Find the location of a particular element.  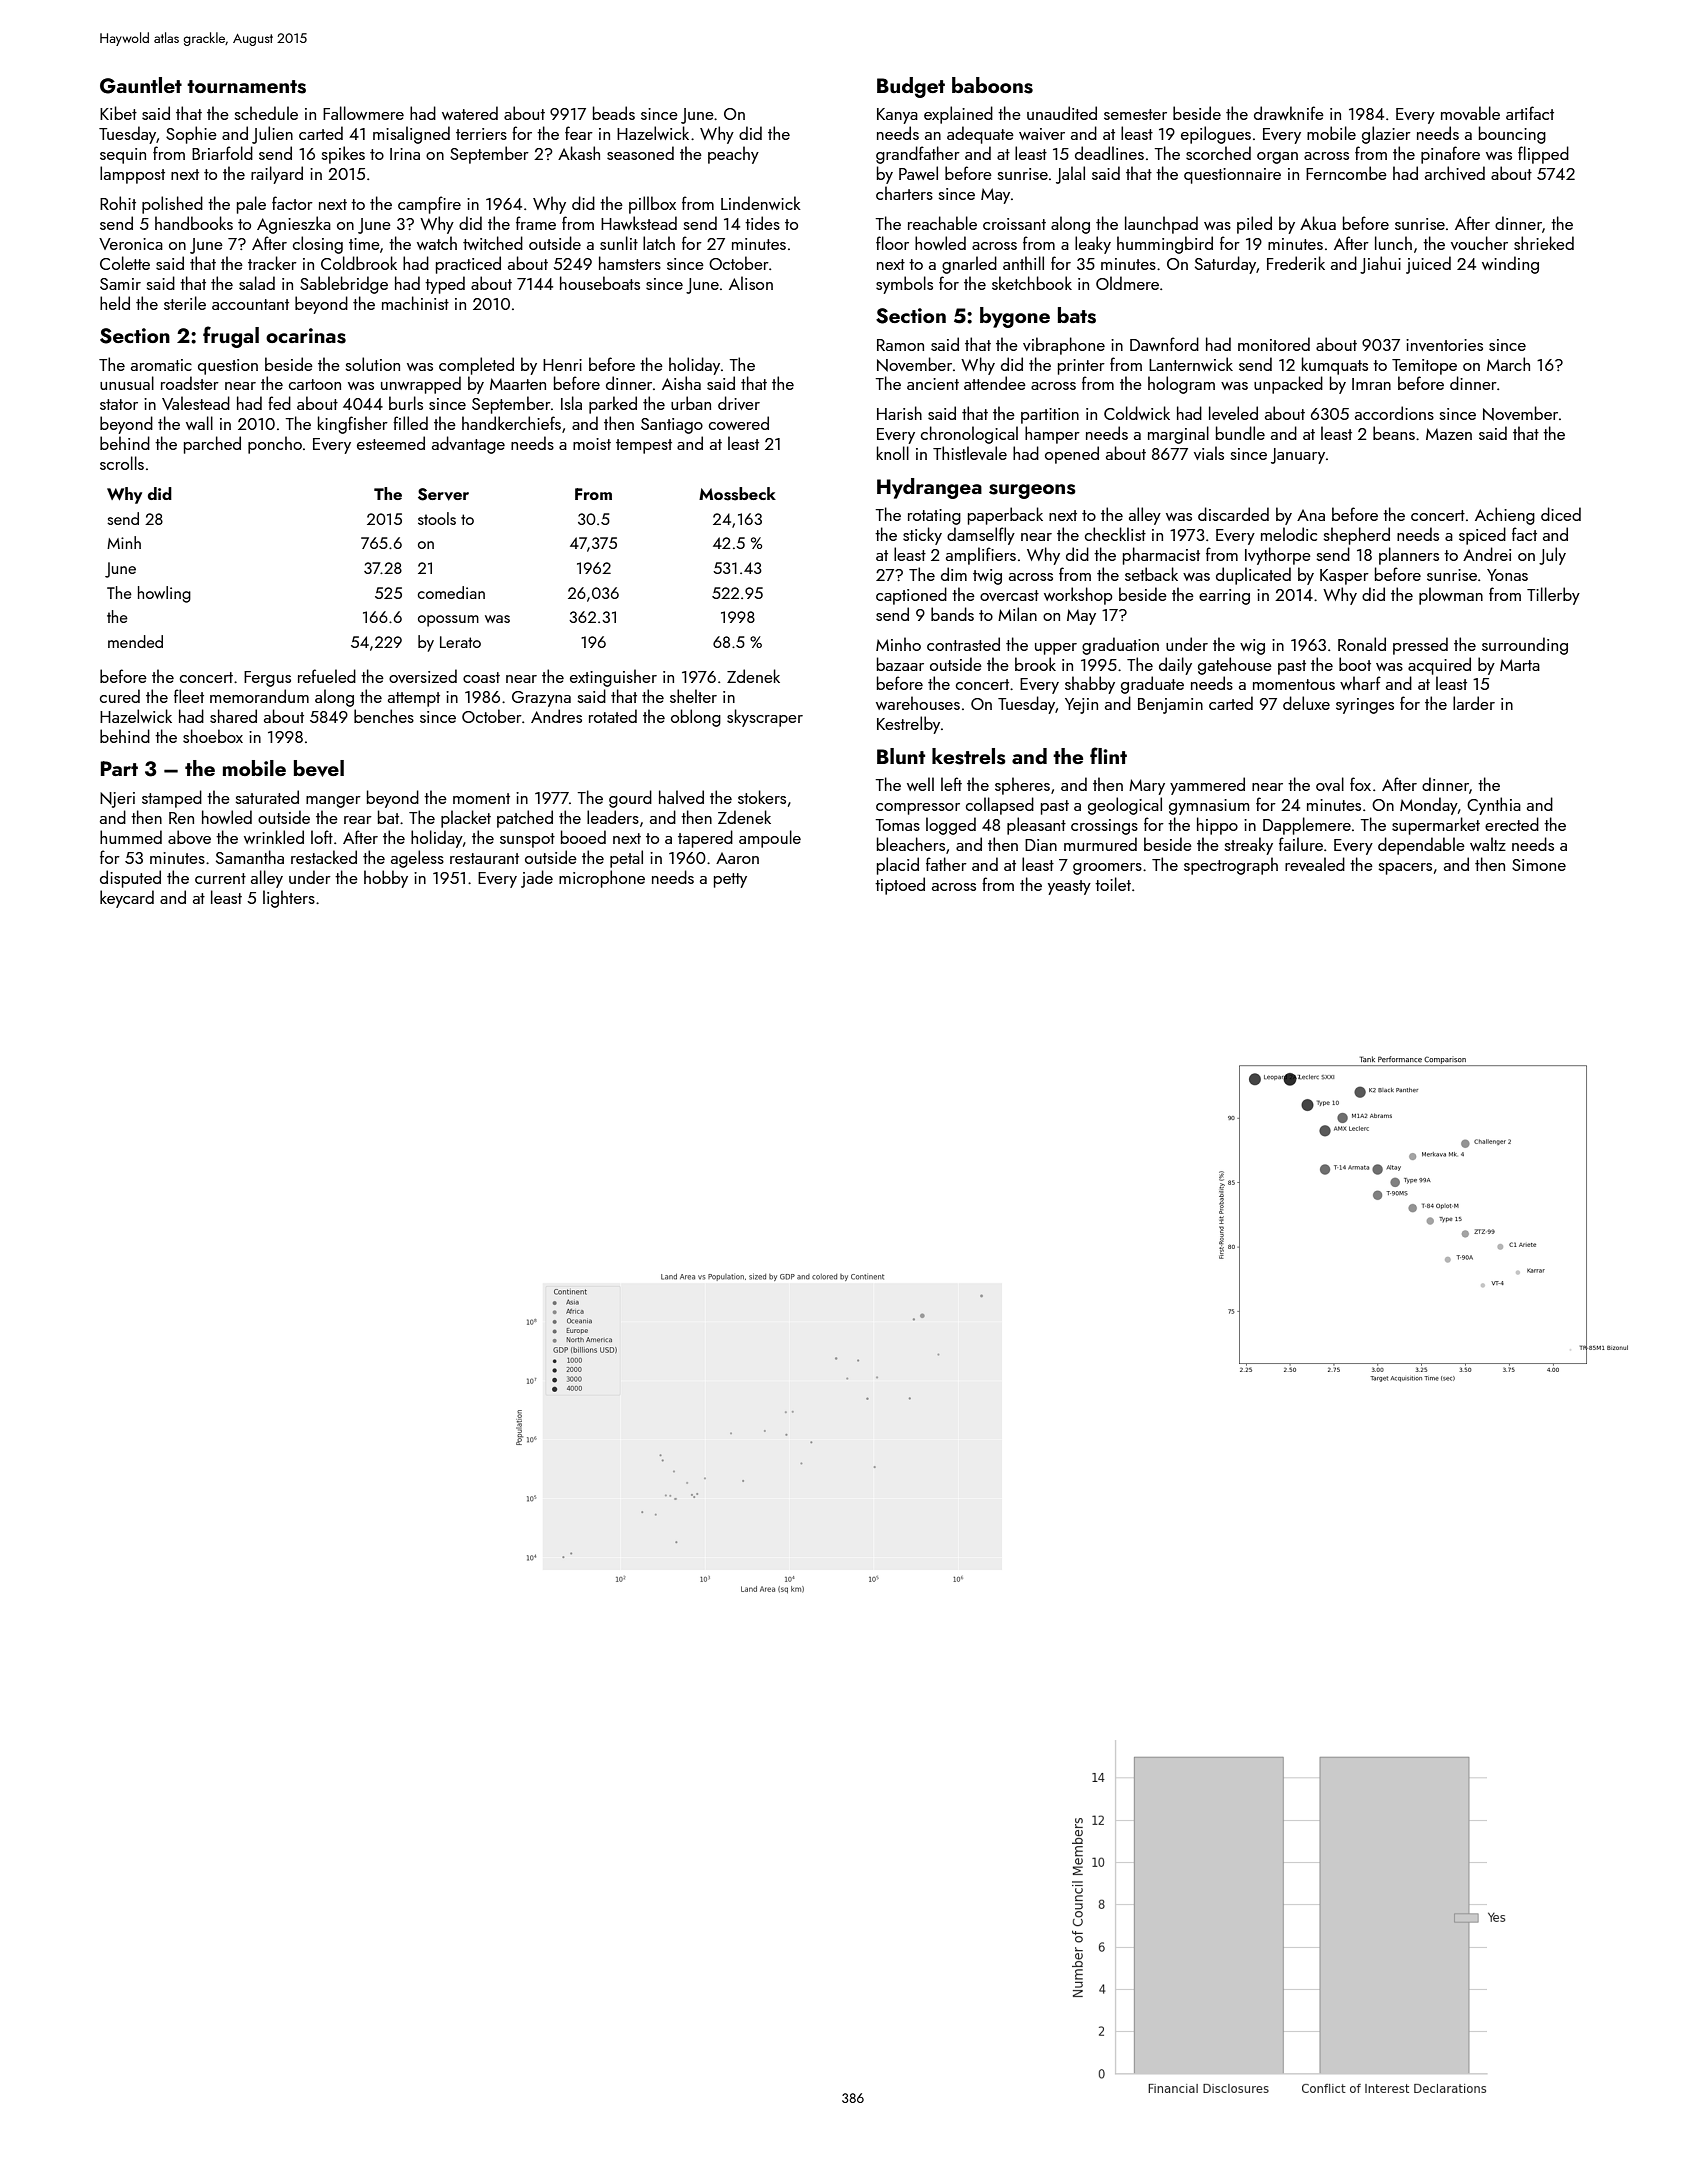

drawknife is located at coordinates (1289, 113).
